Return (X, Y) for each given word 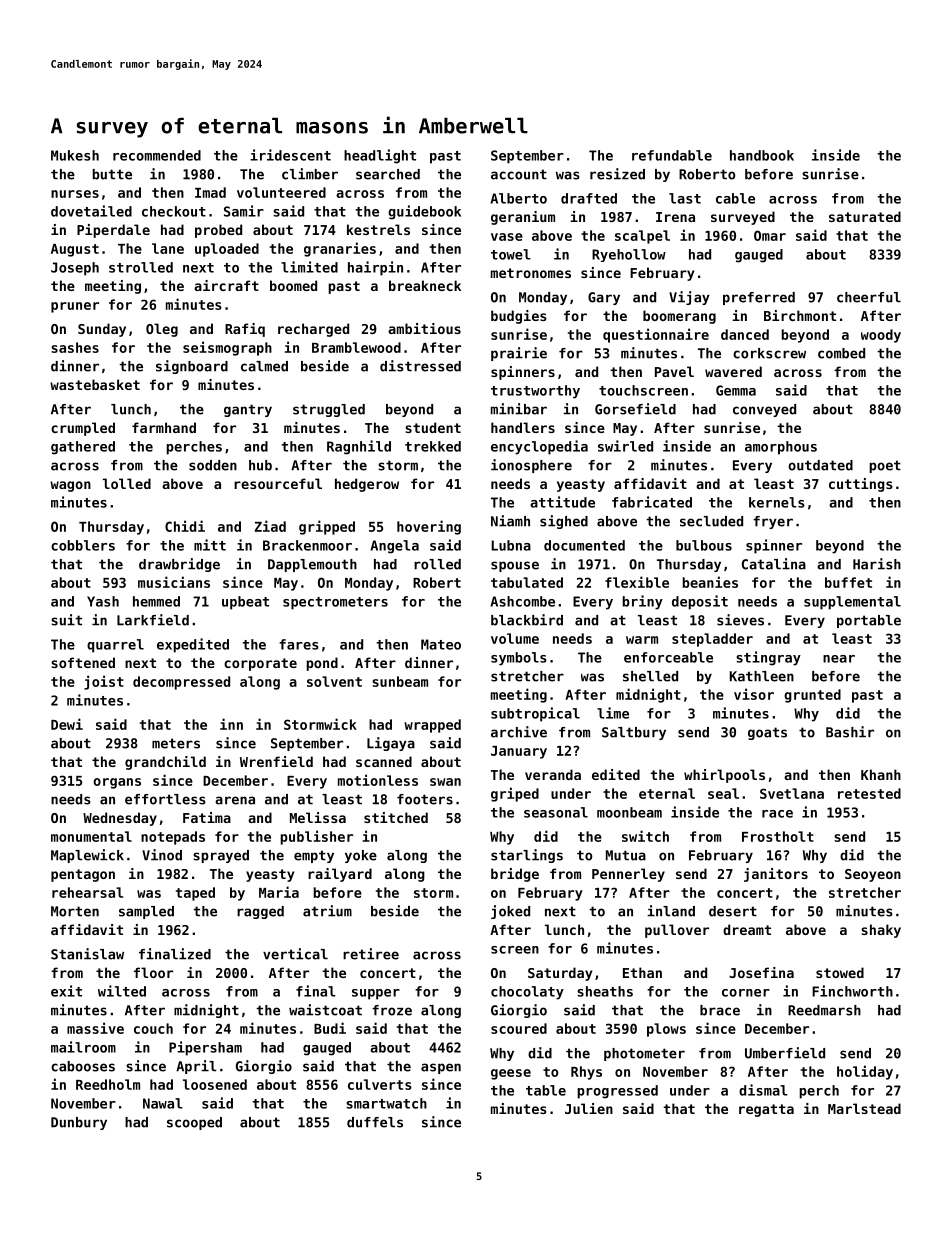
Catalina (774, 564)
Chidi (185, 526)
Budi (330, 1028)
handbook (762, 155)
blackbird (527, 620)
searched (388, 174)
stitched (396, 817)
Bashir (850, 732)
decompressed (181, 683)
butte (112, 174)
